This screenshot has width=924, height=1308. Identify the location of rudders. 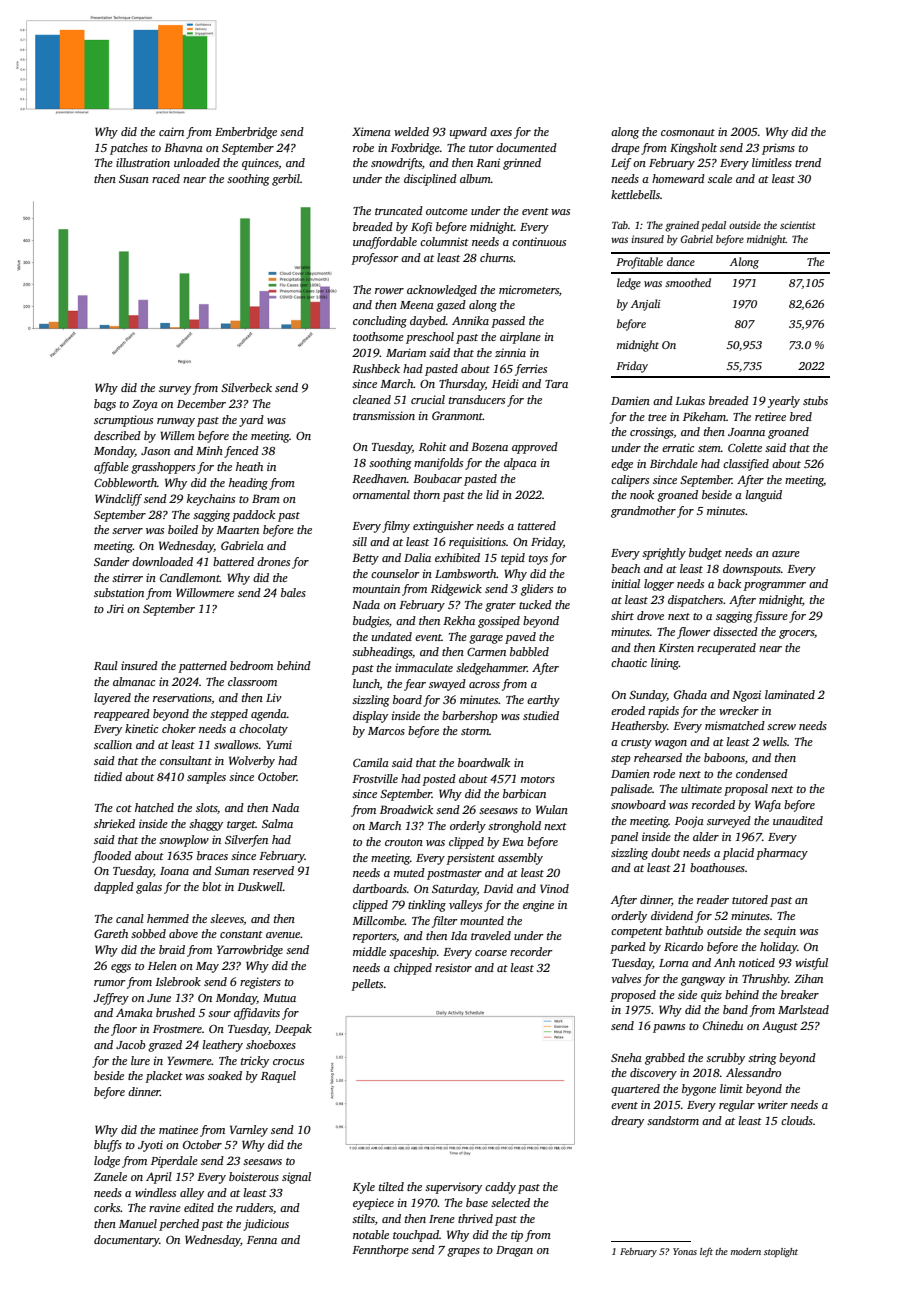
(254, 1207).
